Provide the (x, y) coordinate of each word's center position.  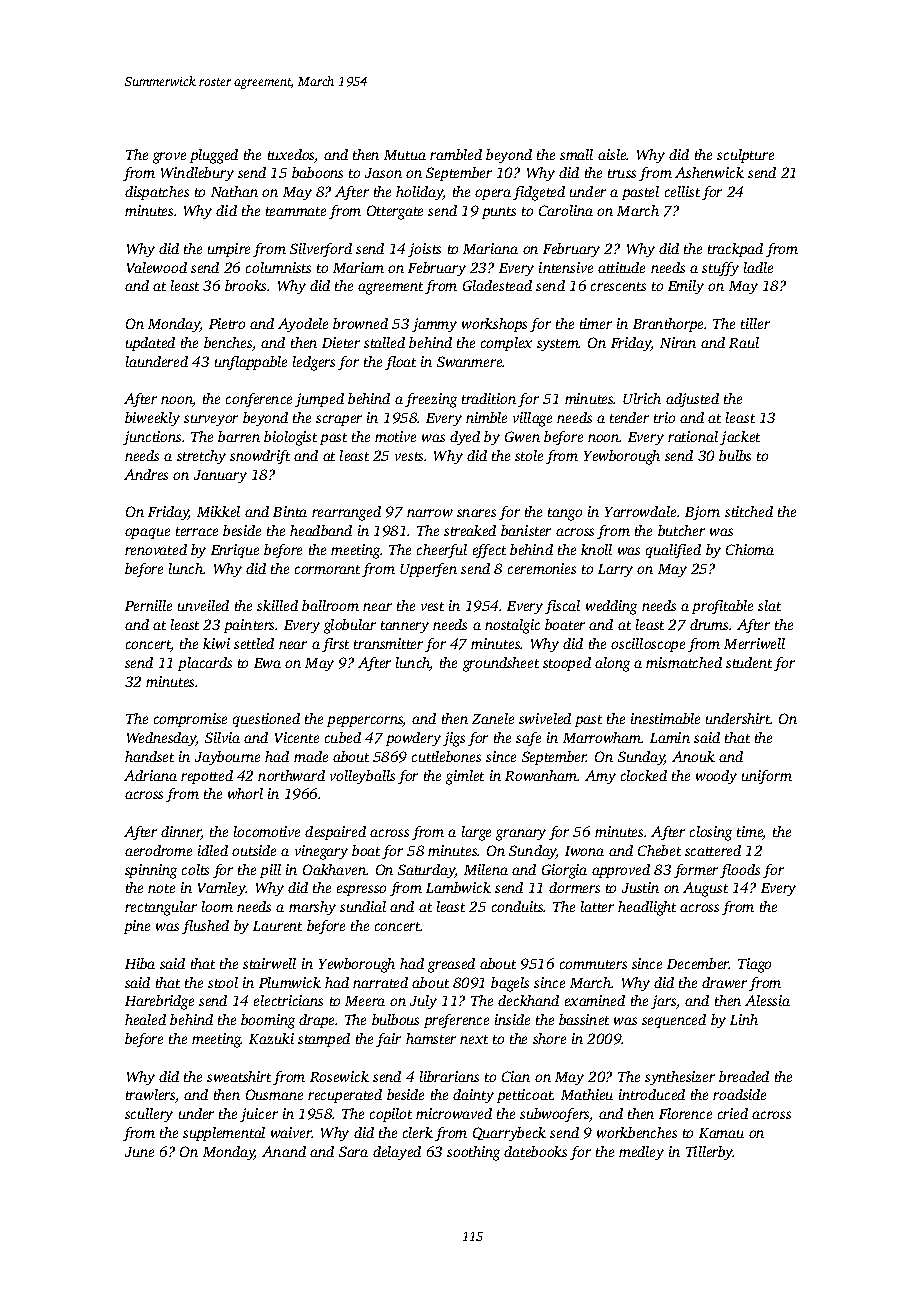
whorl (245, 793)
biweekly (152, 419)
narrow (430, 513)
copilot (391, 1115)
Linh (744, 1019)
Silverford (321, 250)
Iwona (584, 851)
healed (145, 1019)
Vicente (297, 737)
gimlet (465, 777)
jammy (434, 325)
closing (711, 833)
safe (528, 739)
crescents (618, 286)
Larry (615, 570)
